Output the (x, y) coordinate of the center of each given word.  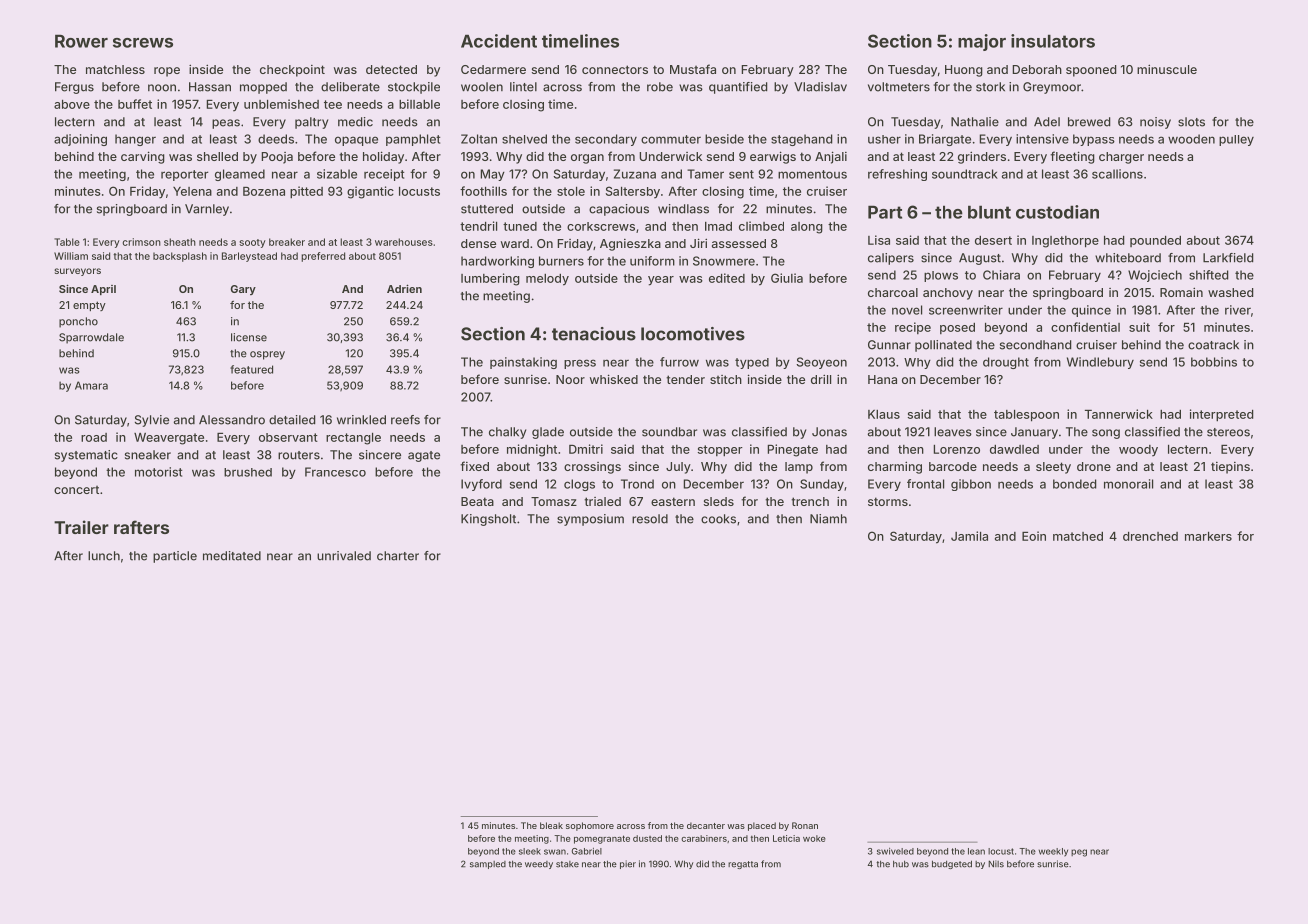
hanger (135, 140)
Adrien (404, 288)
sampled (488, 865)
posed (957, 328)
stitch (726, 379)
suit (1139, 327)
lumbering (490, 279)
